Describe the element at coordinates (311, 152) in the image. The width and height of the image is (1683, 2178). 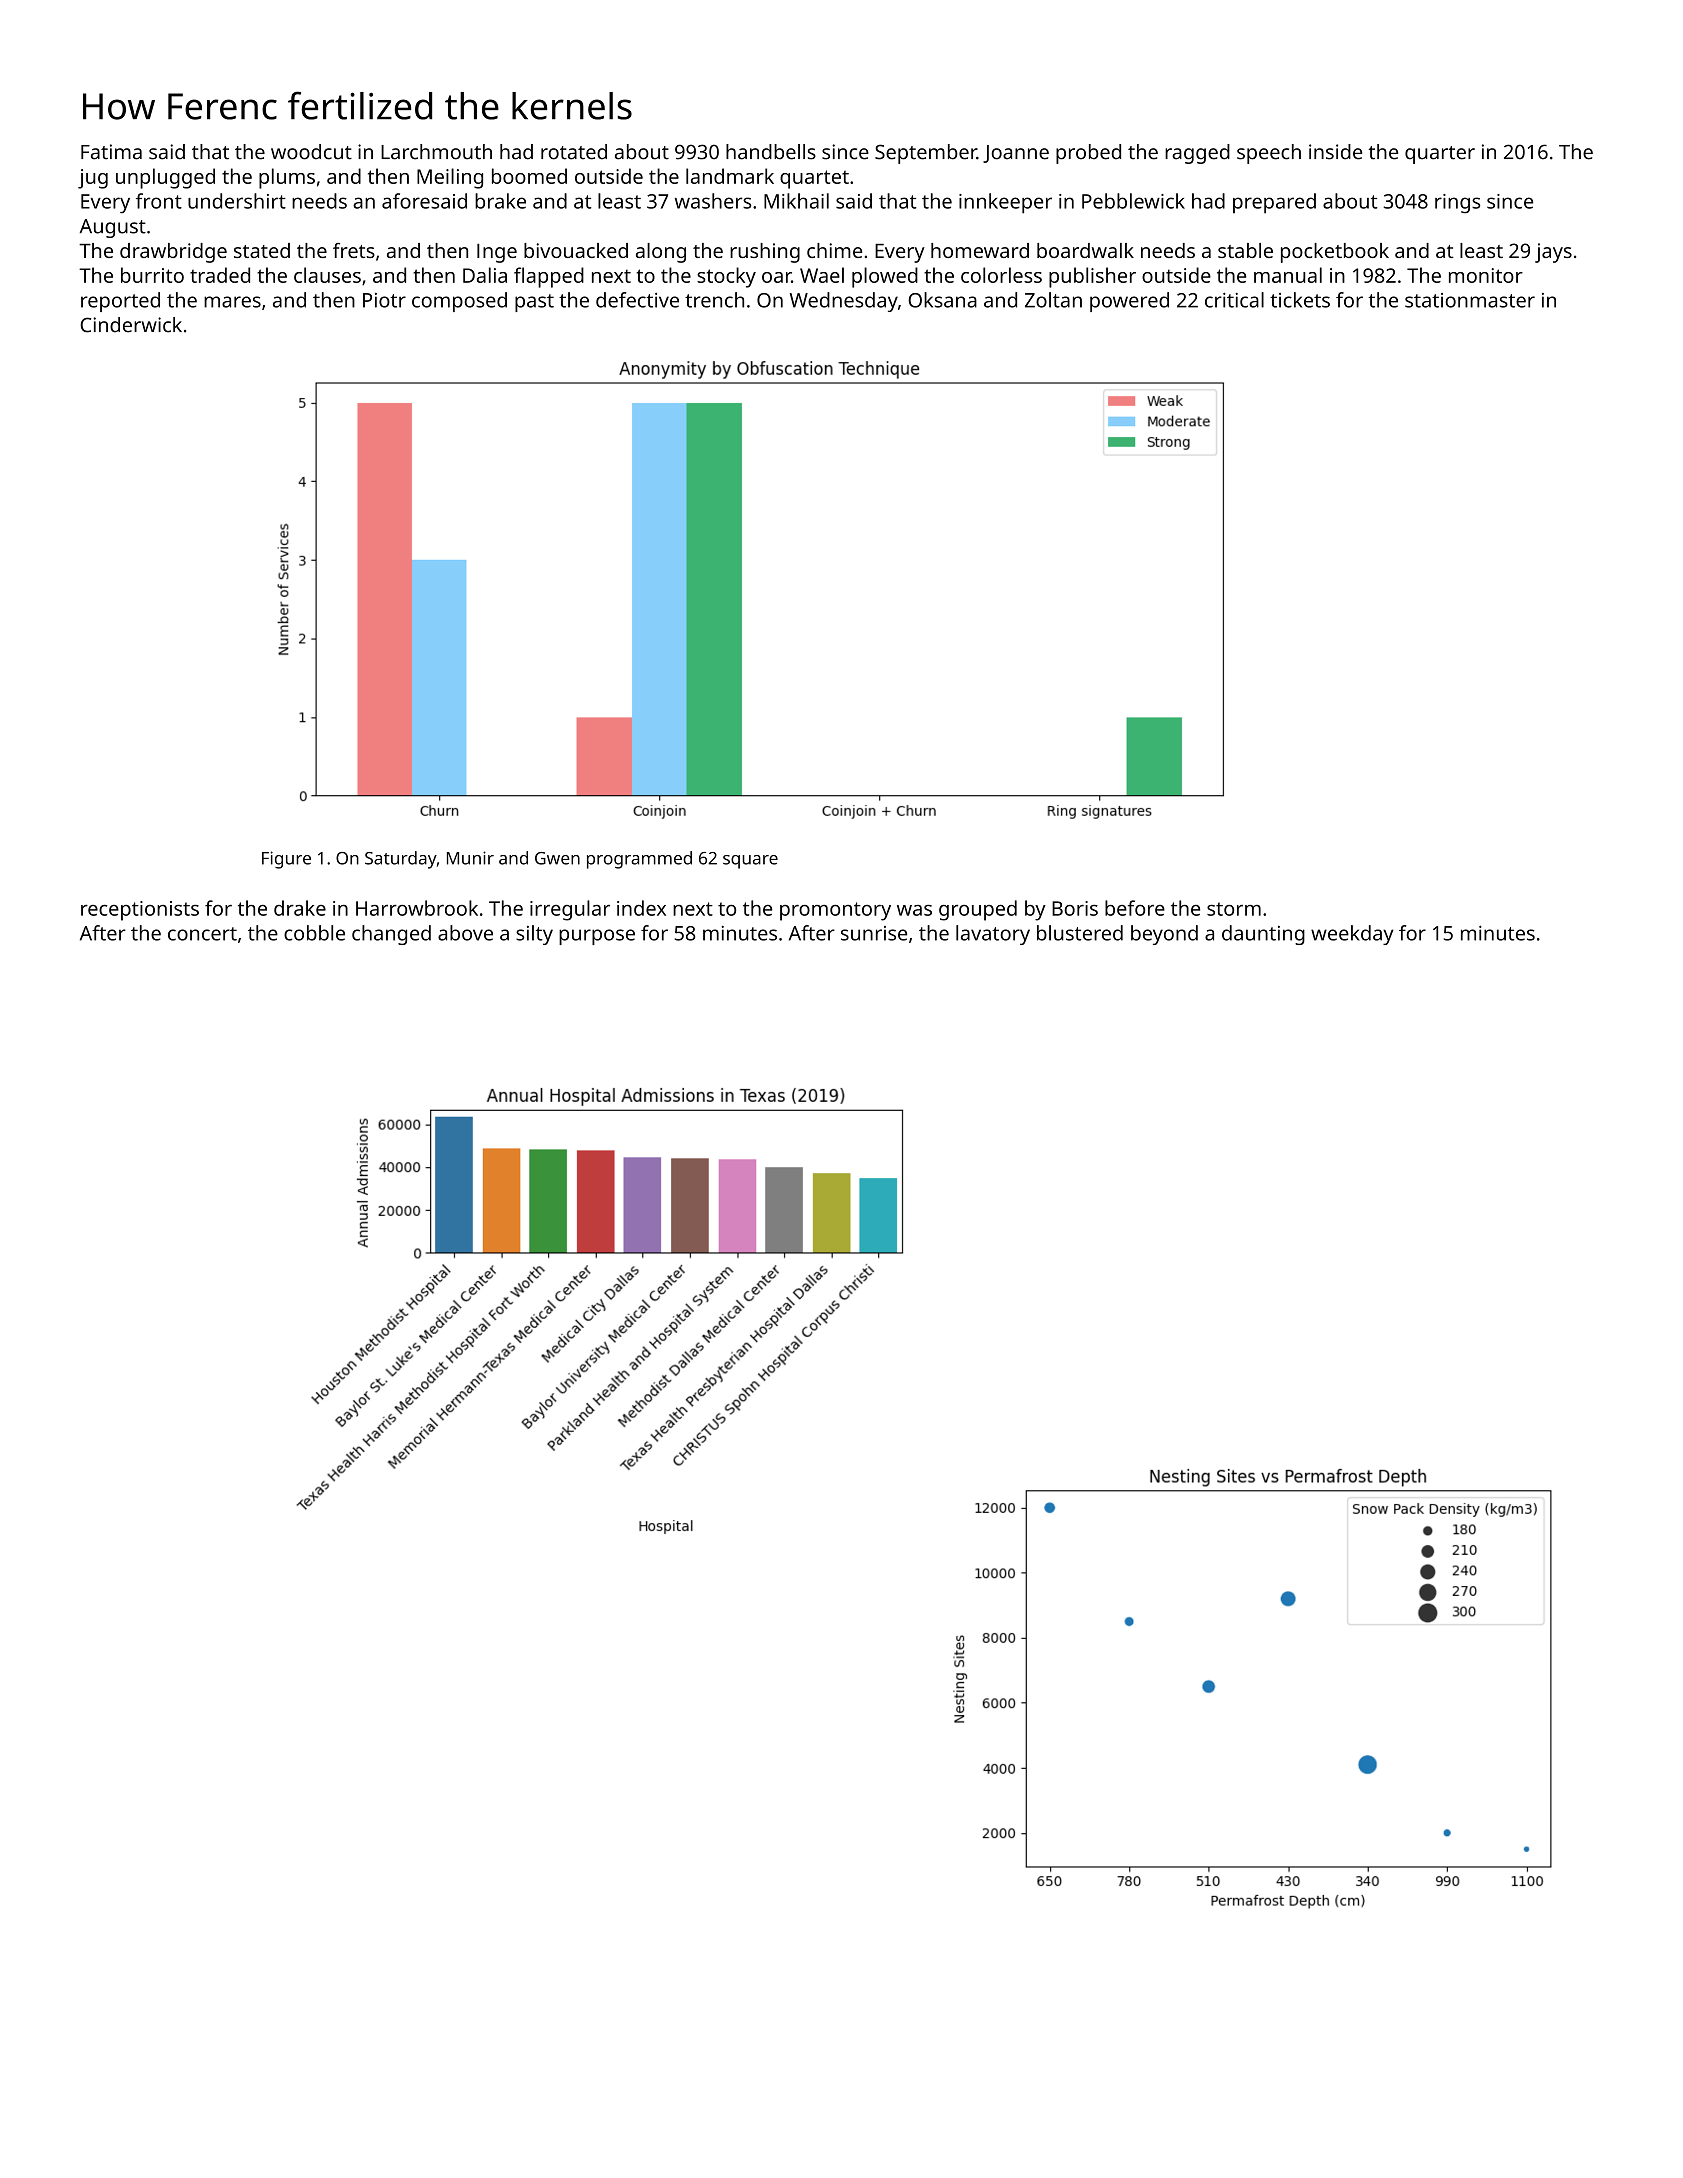
I see `woodcut` at that location.
